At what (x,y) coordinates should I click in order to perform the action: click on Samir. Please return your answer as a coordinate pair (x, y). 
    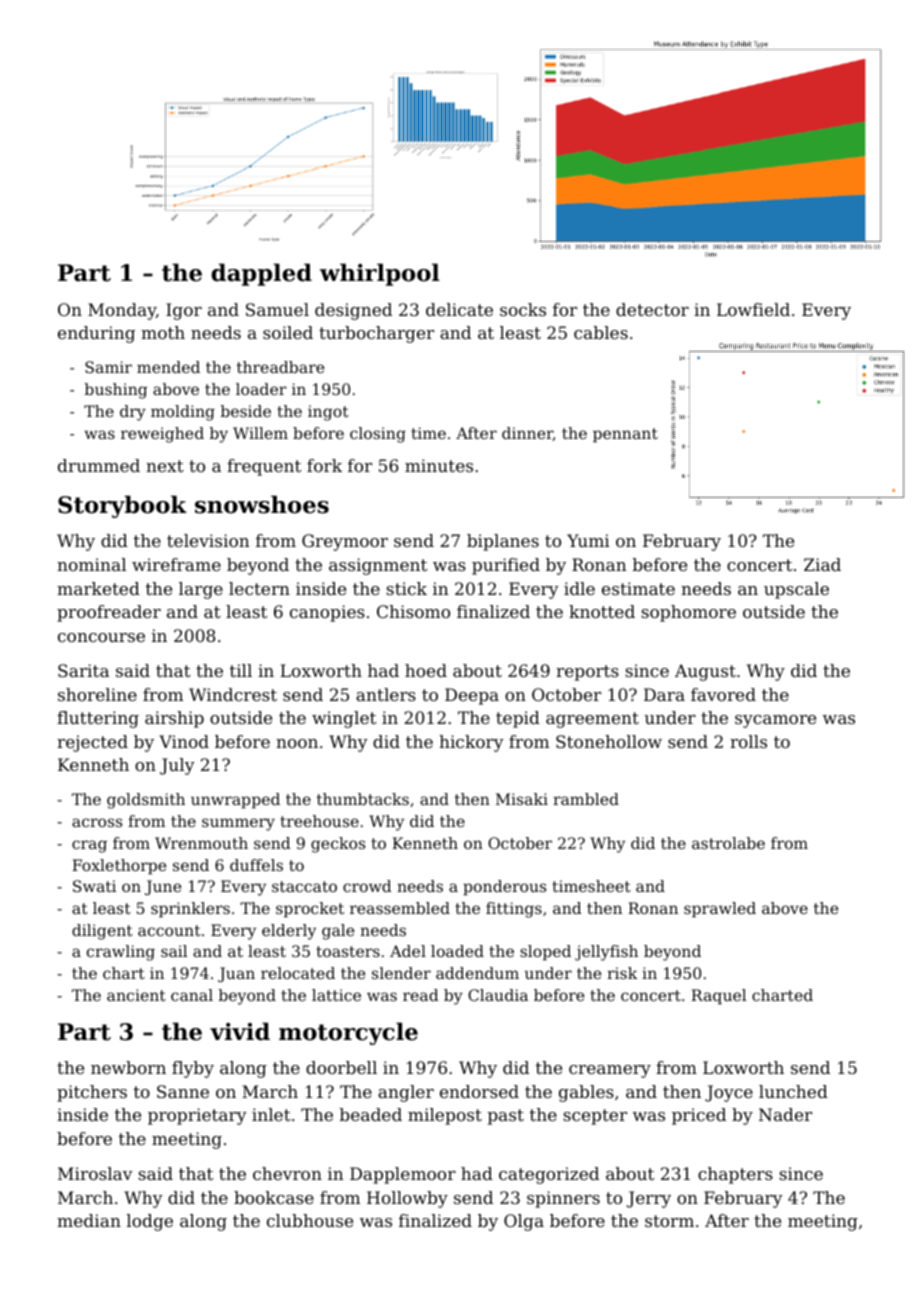
    Looking at the image, I should click on (108, 367).
